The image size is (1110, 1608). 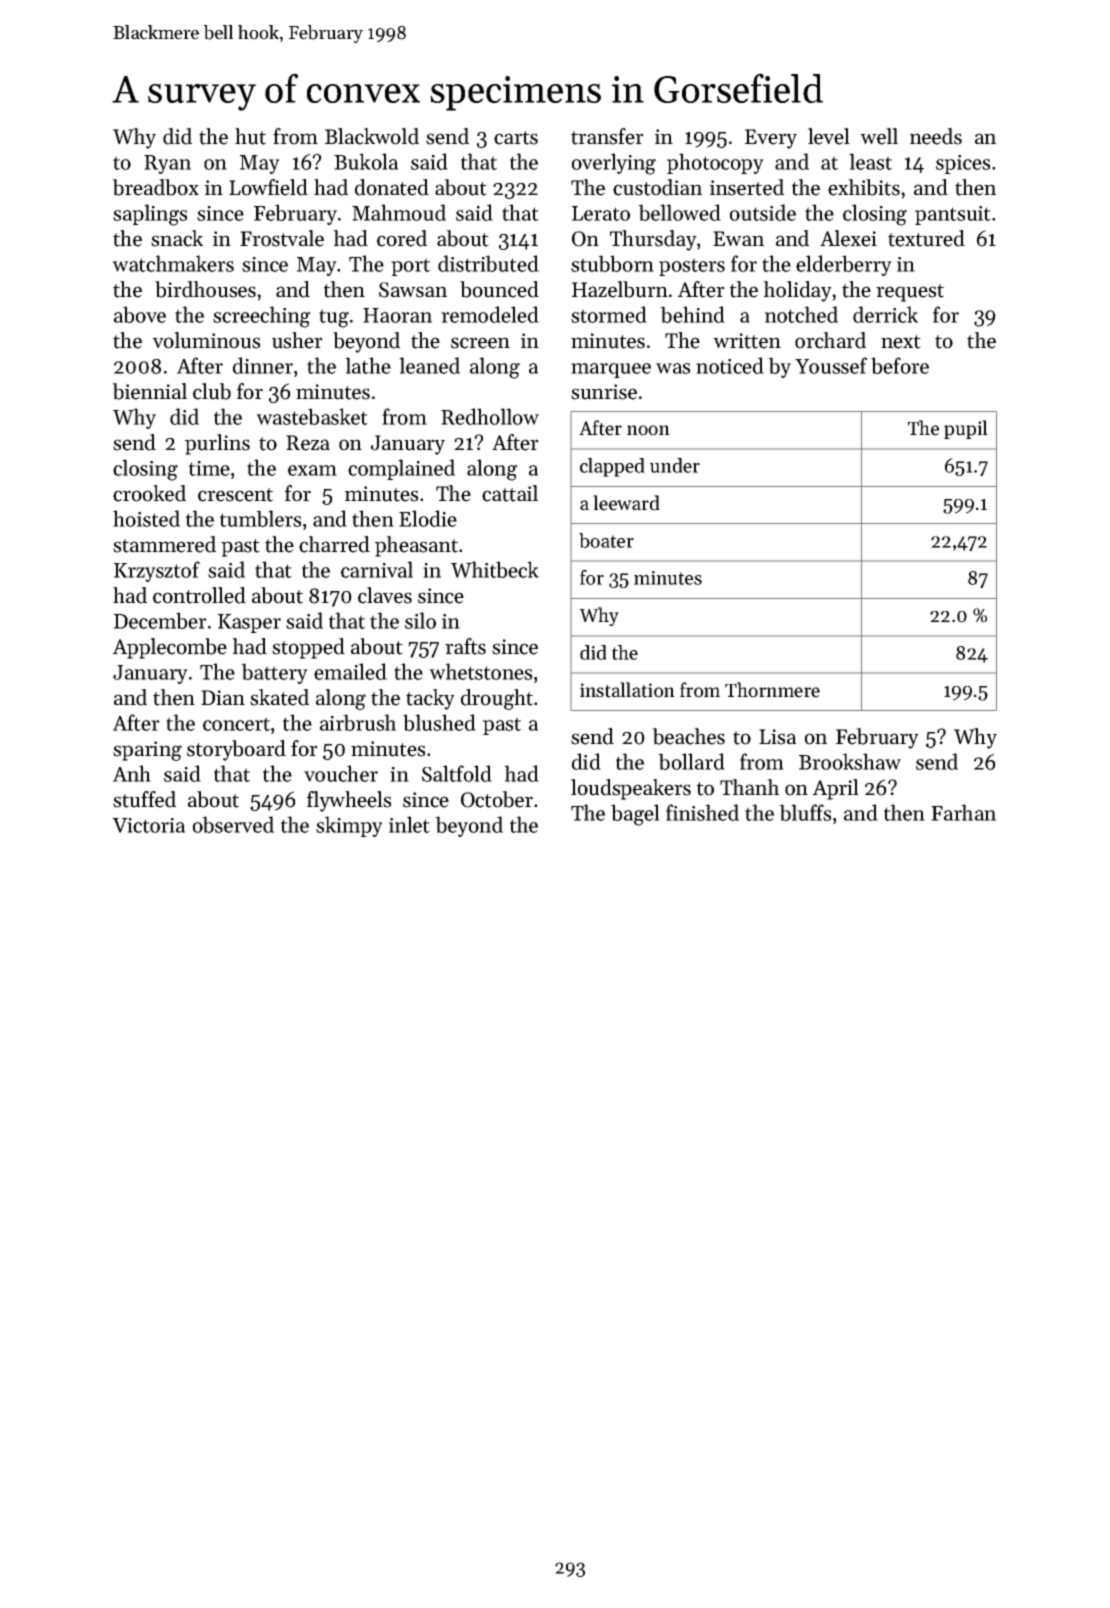 What do you see at coordinates (233, 824) in the screenshot?
I see `observed` at bounding box center [233, 824].
